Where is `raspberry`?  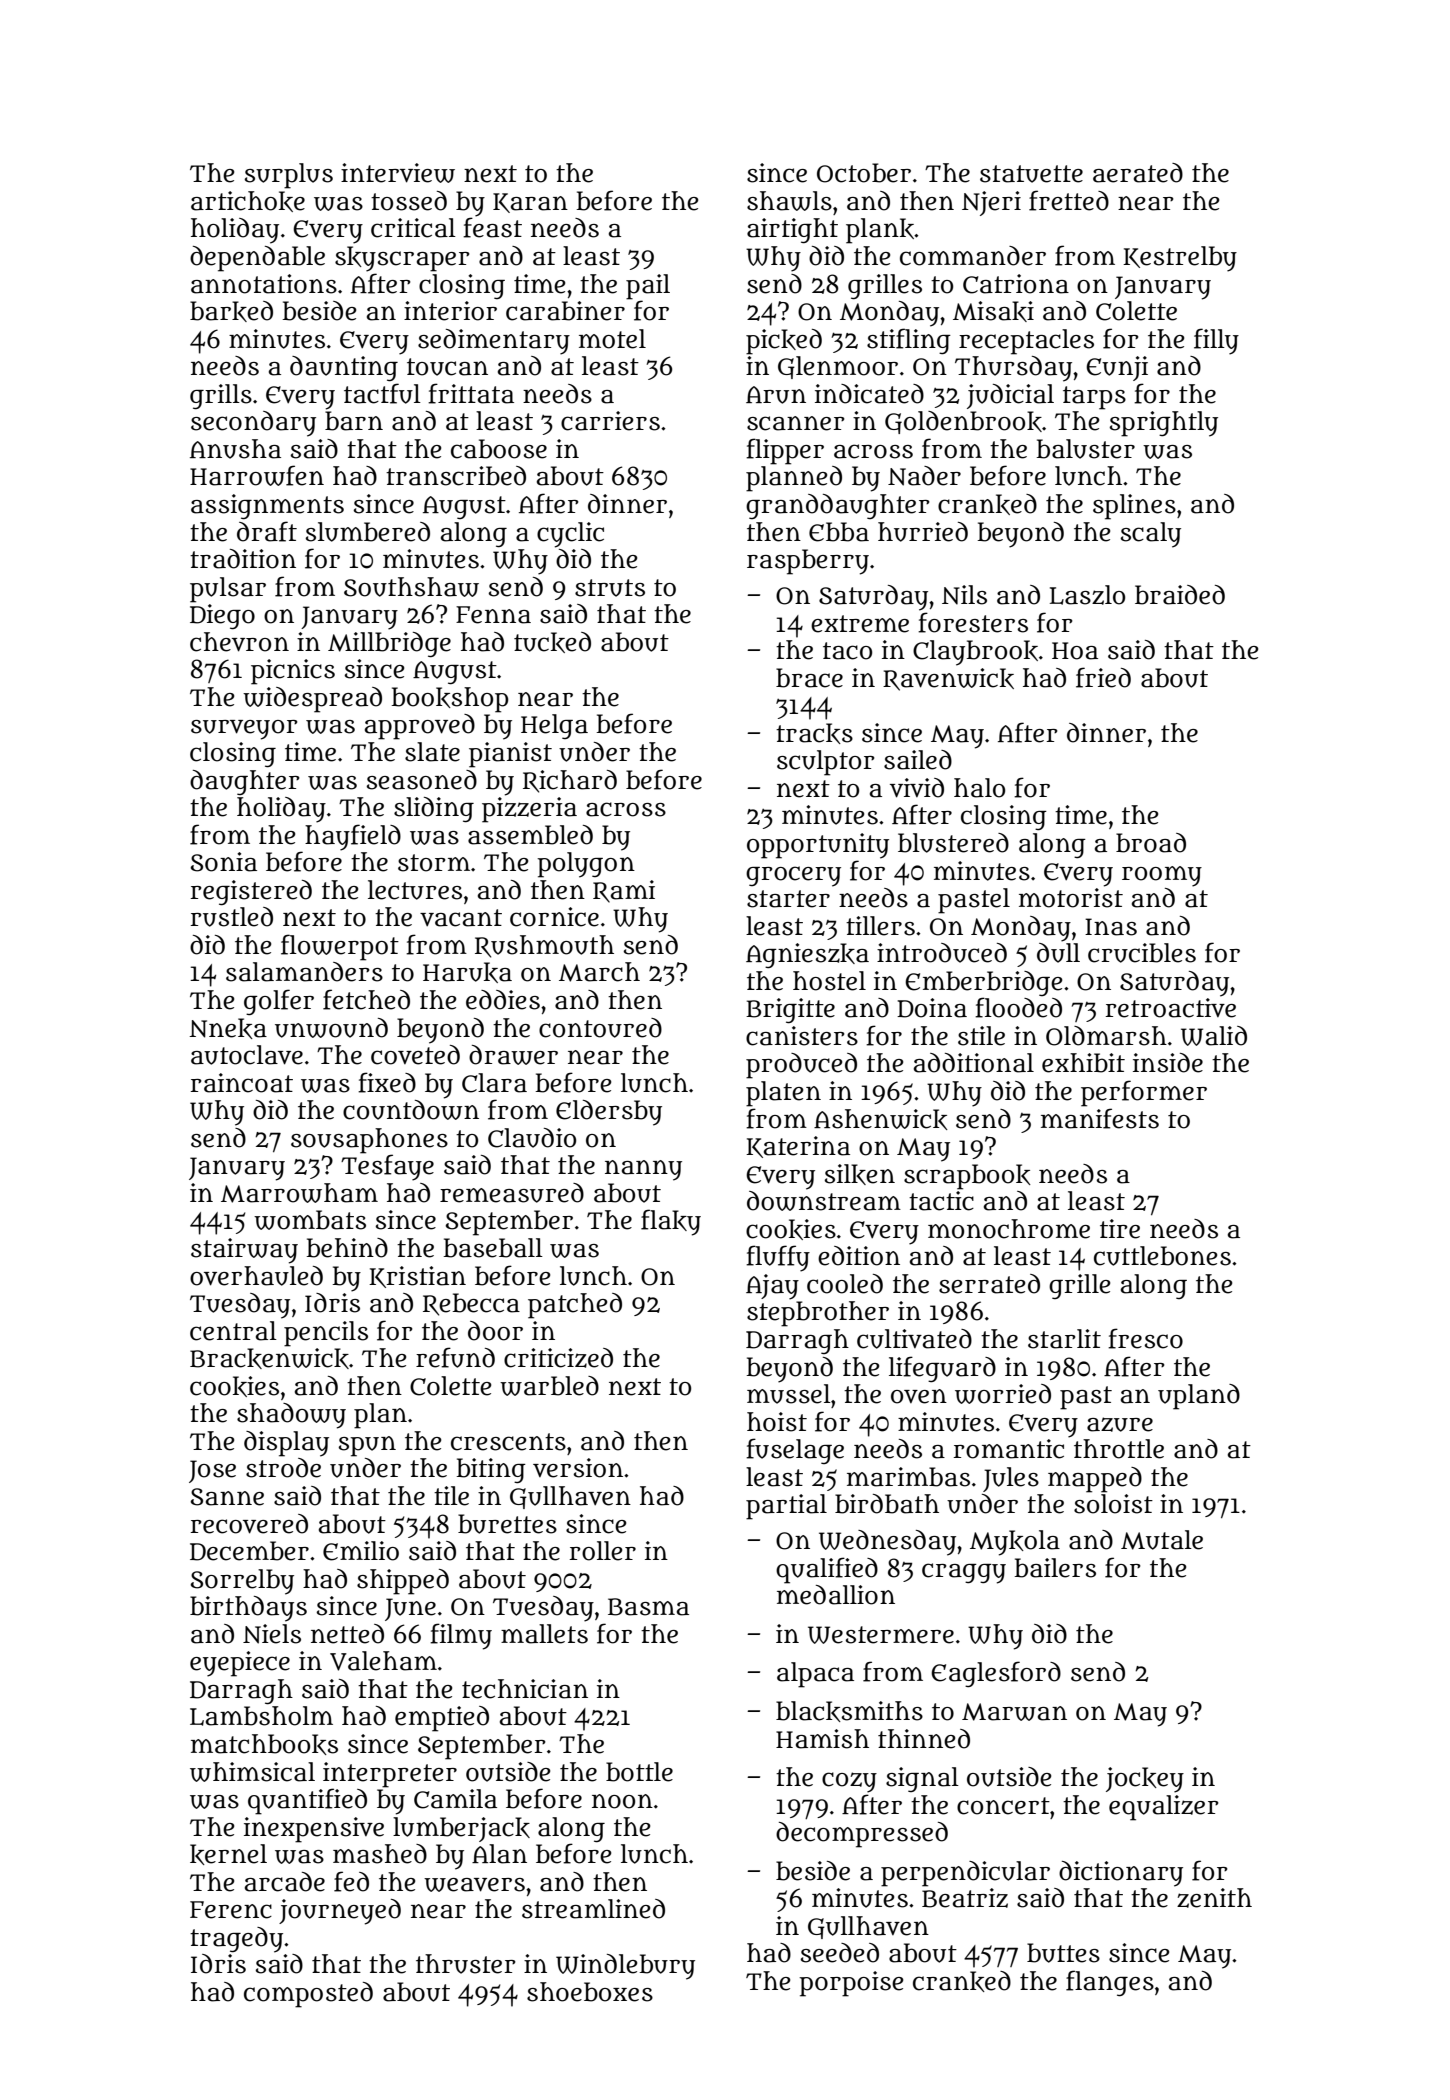 raspberry is located at coordinates (808, 562).
